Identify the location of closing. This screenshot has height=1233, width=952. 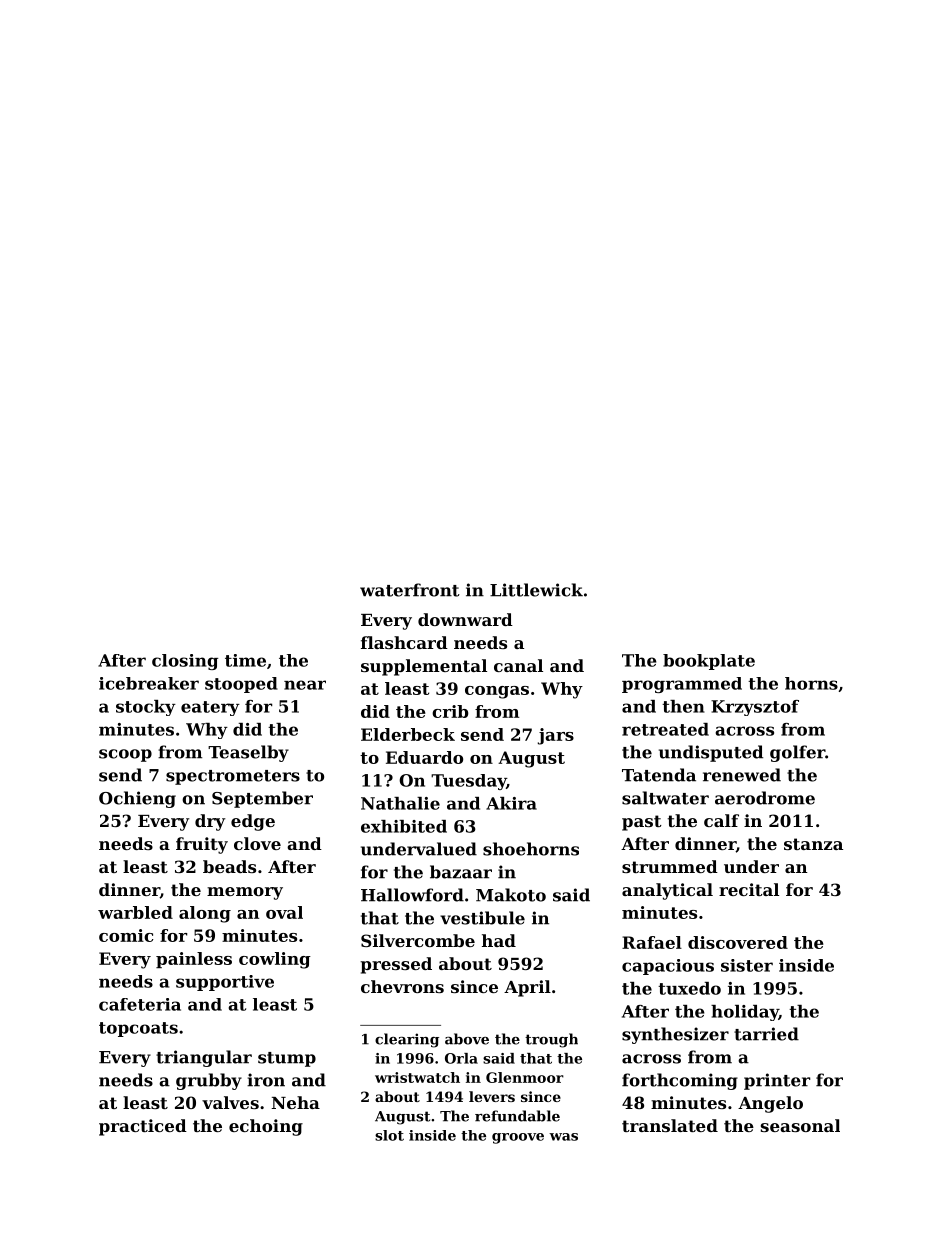
(185, 662).
